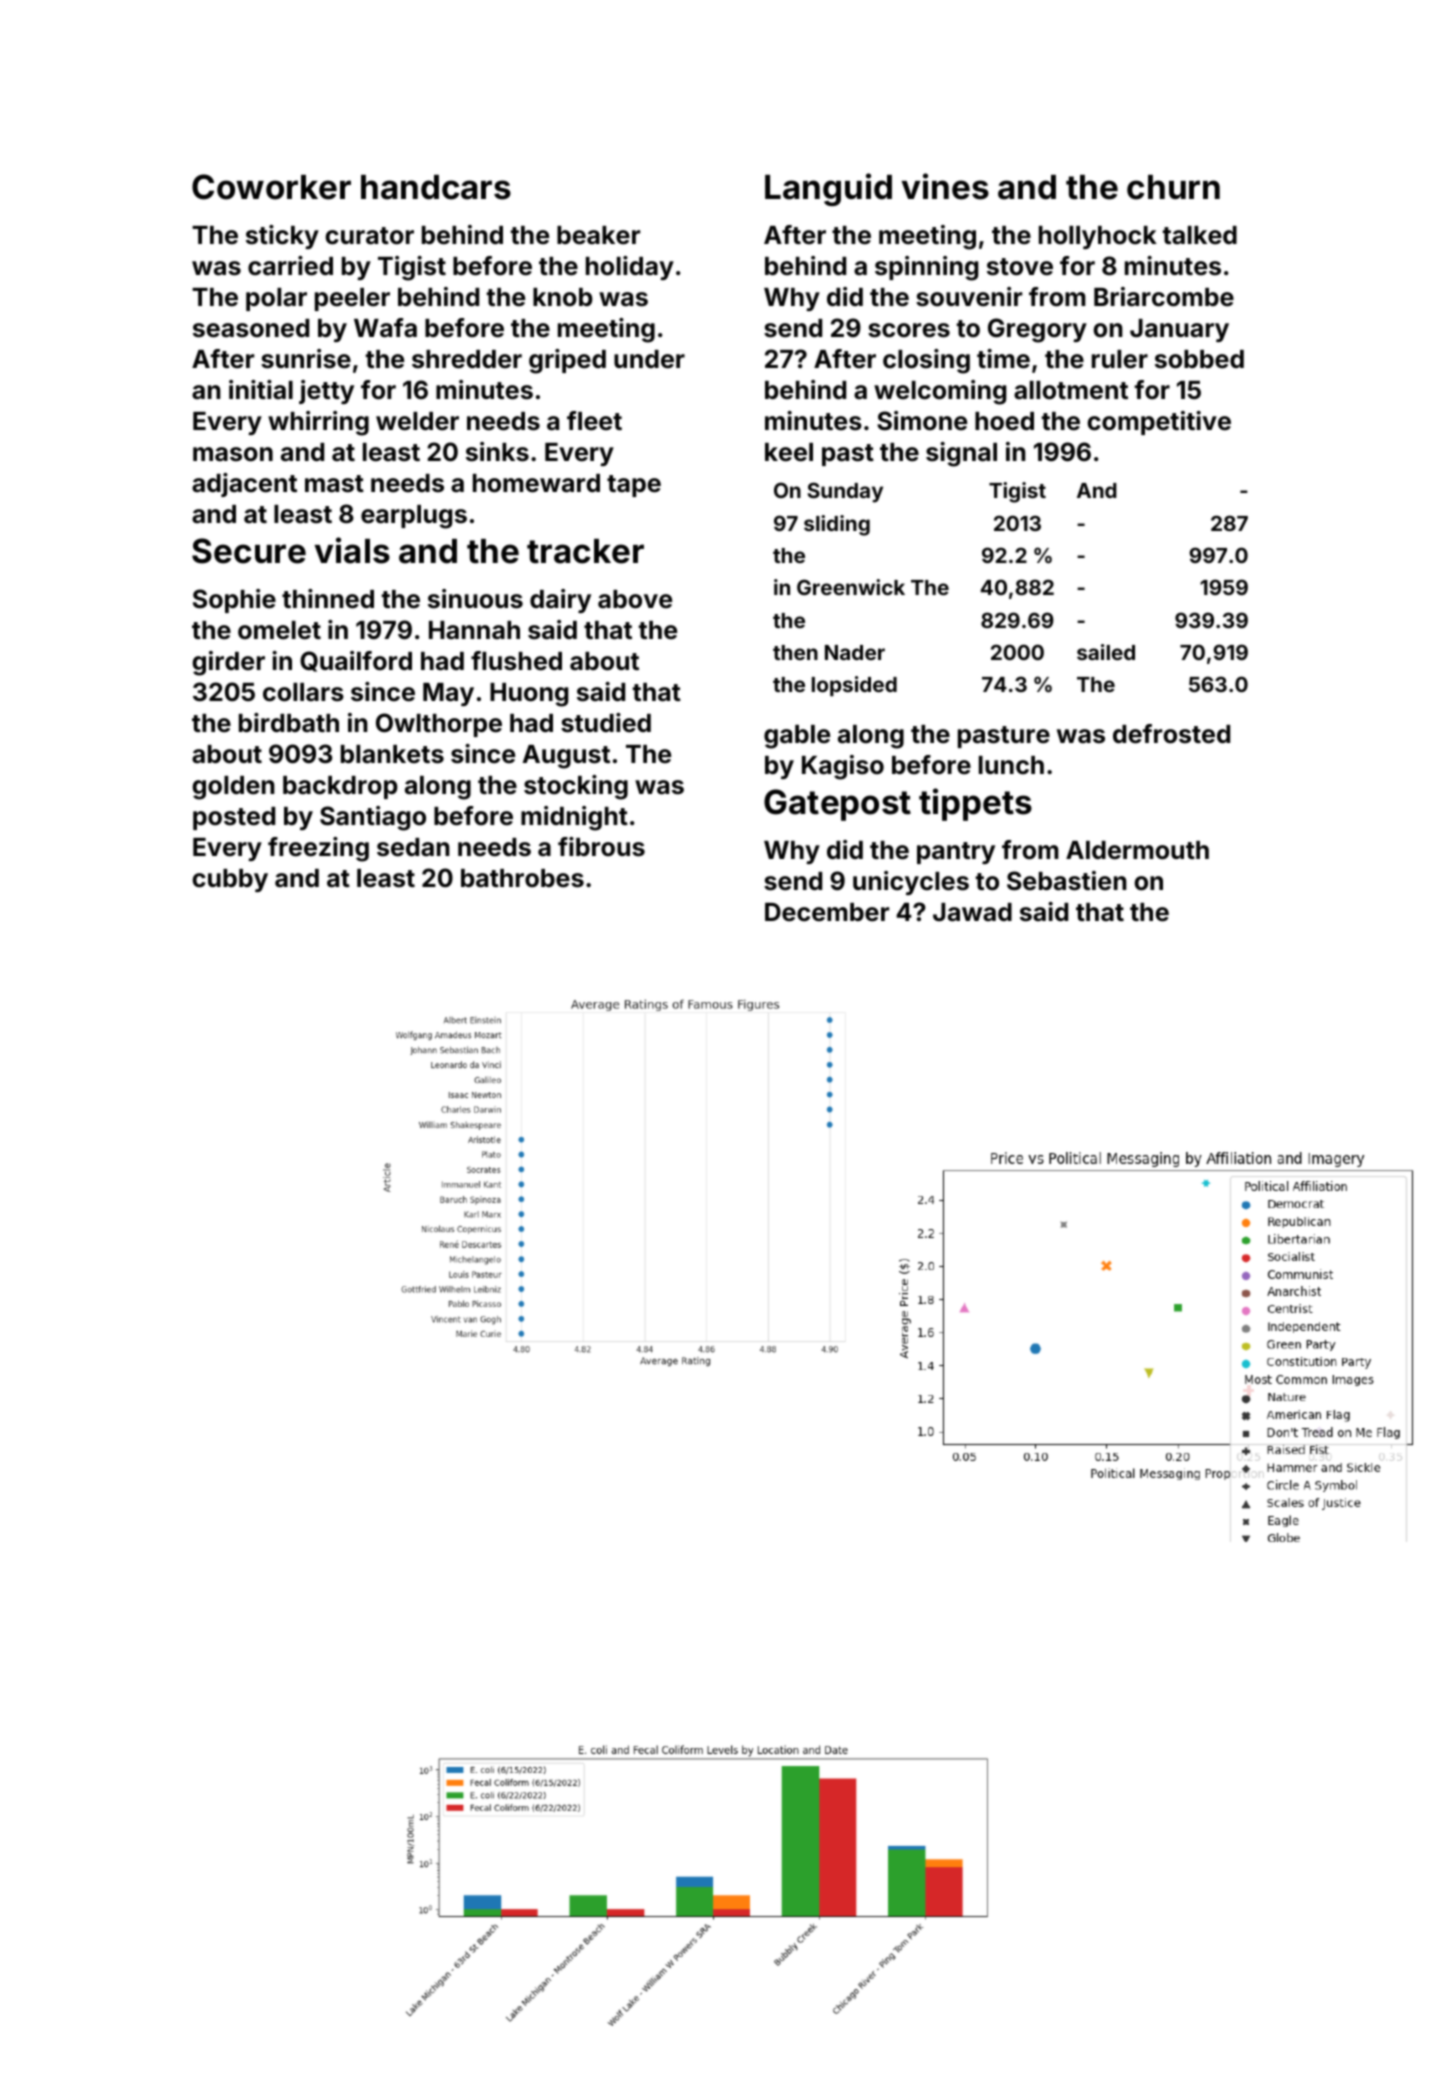  I want to click on spinning, so click(926, 268).
